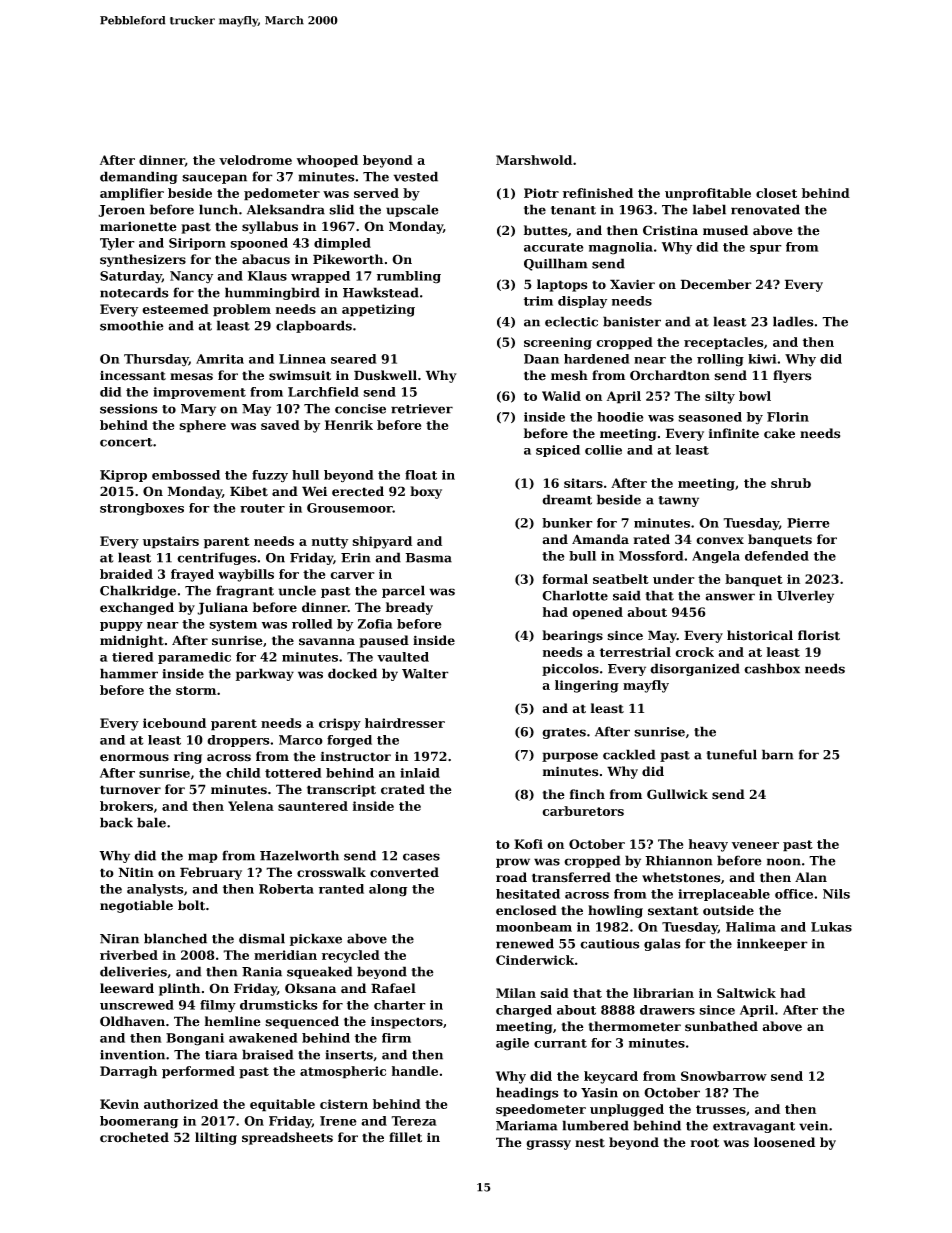  I want to click on sequenced, so click(302, 1022).
